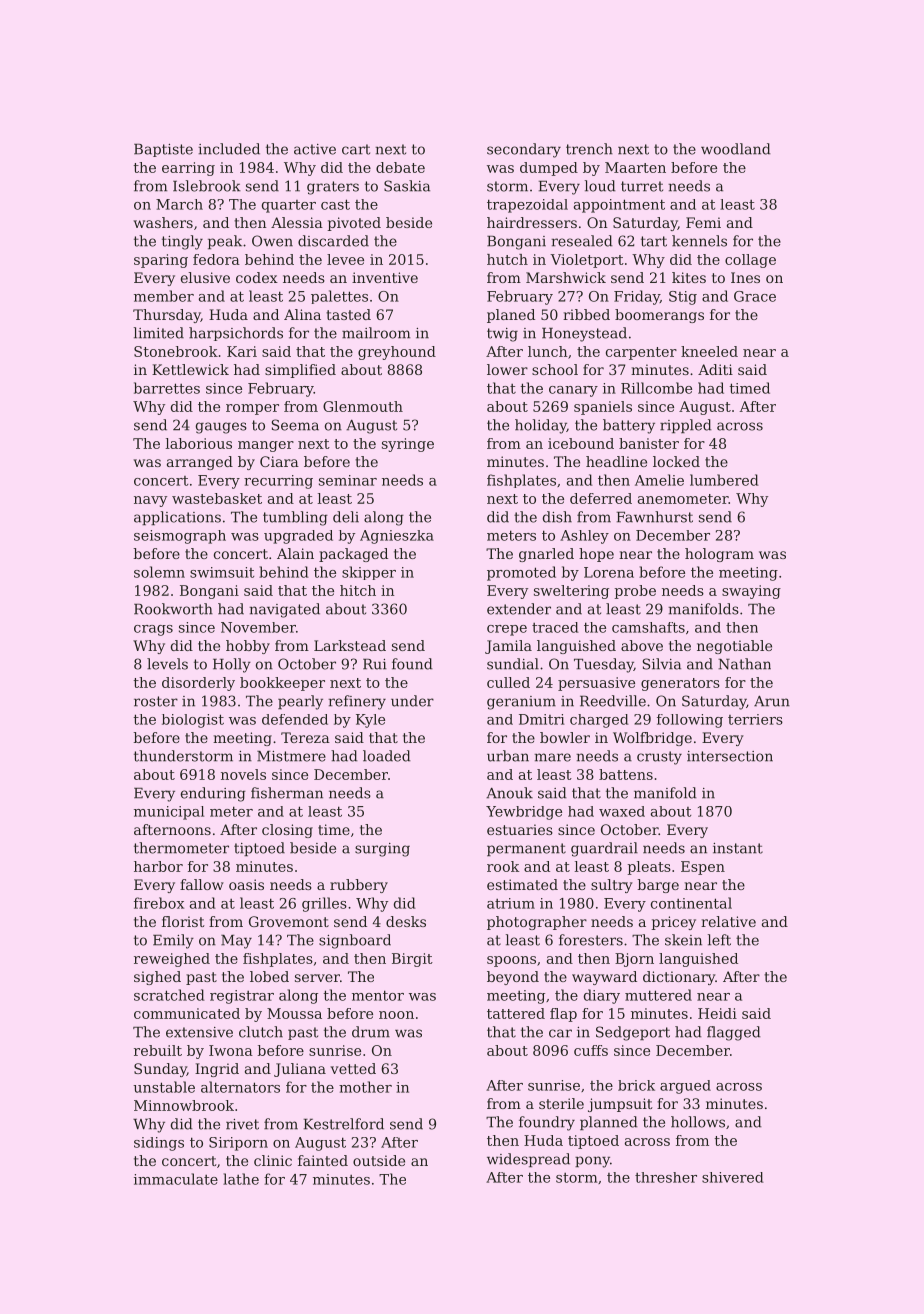  What do you see at coordinates (355, 941) in the page?
I see `signboard` at bounding box center [355, 941].
